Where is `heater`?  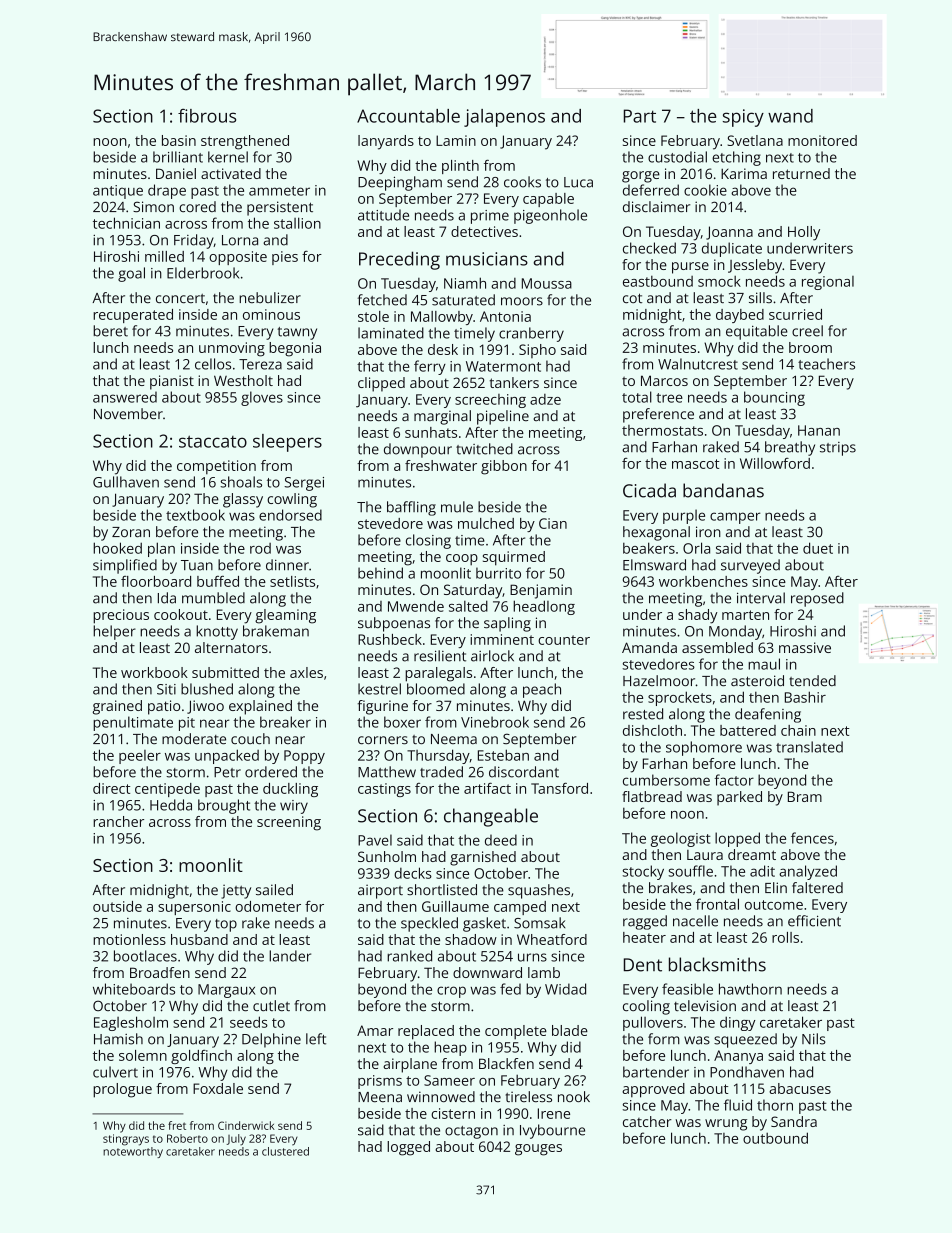
heater is located at coordinates (644, 937).
